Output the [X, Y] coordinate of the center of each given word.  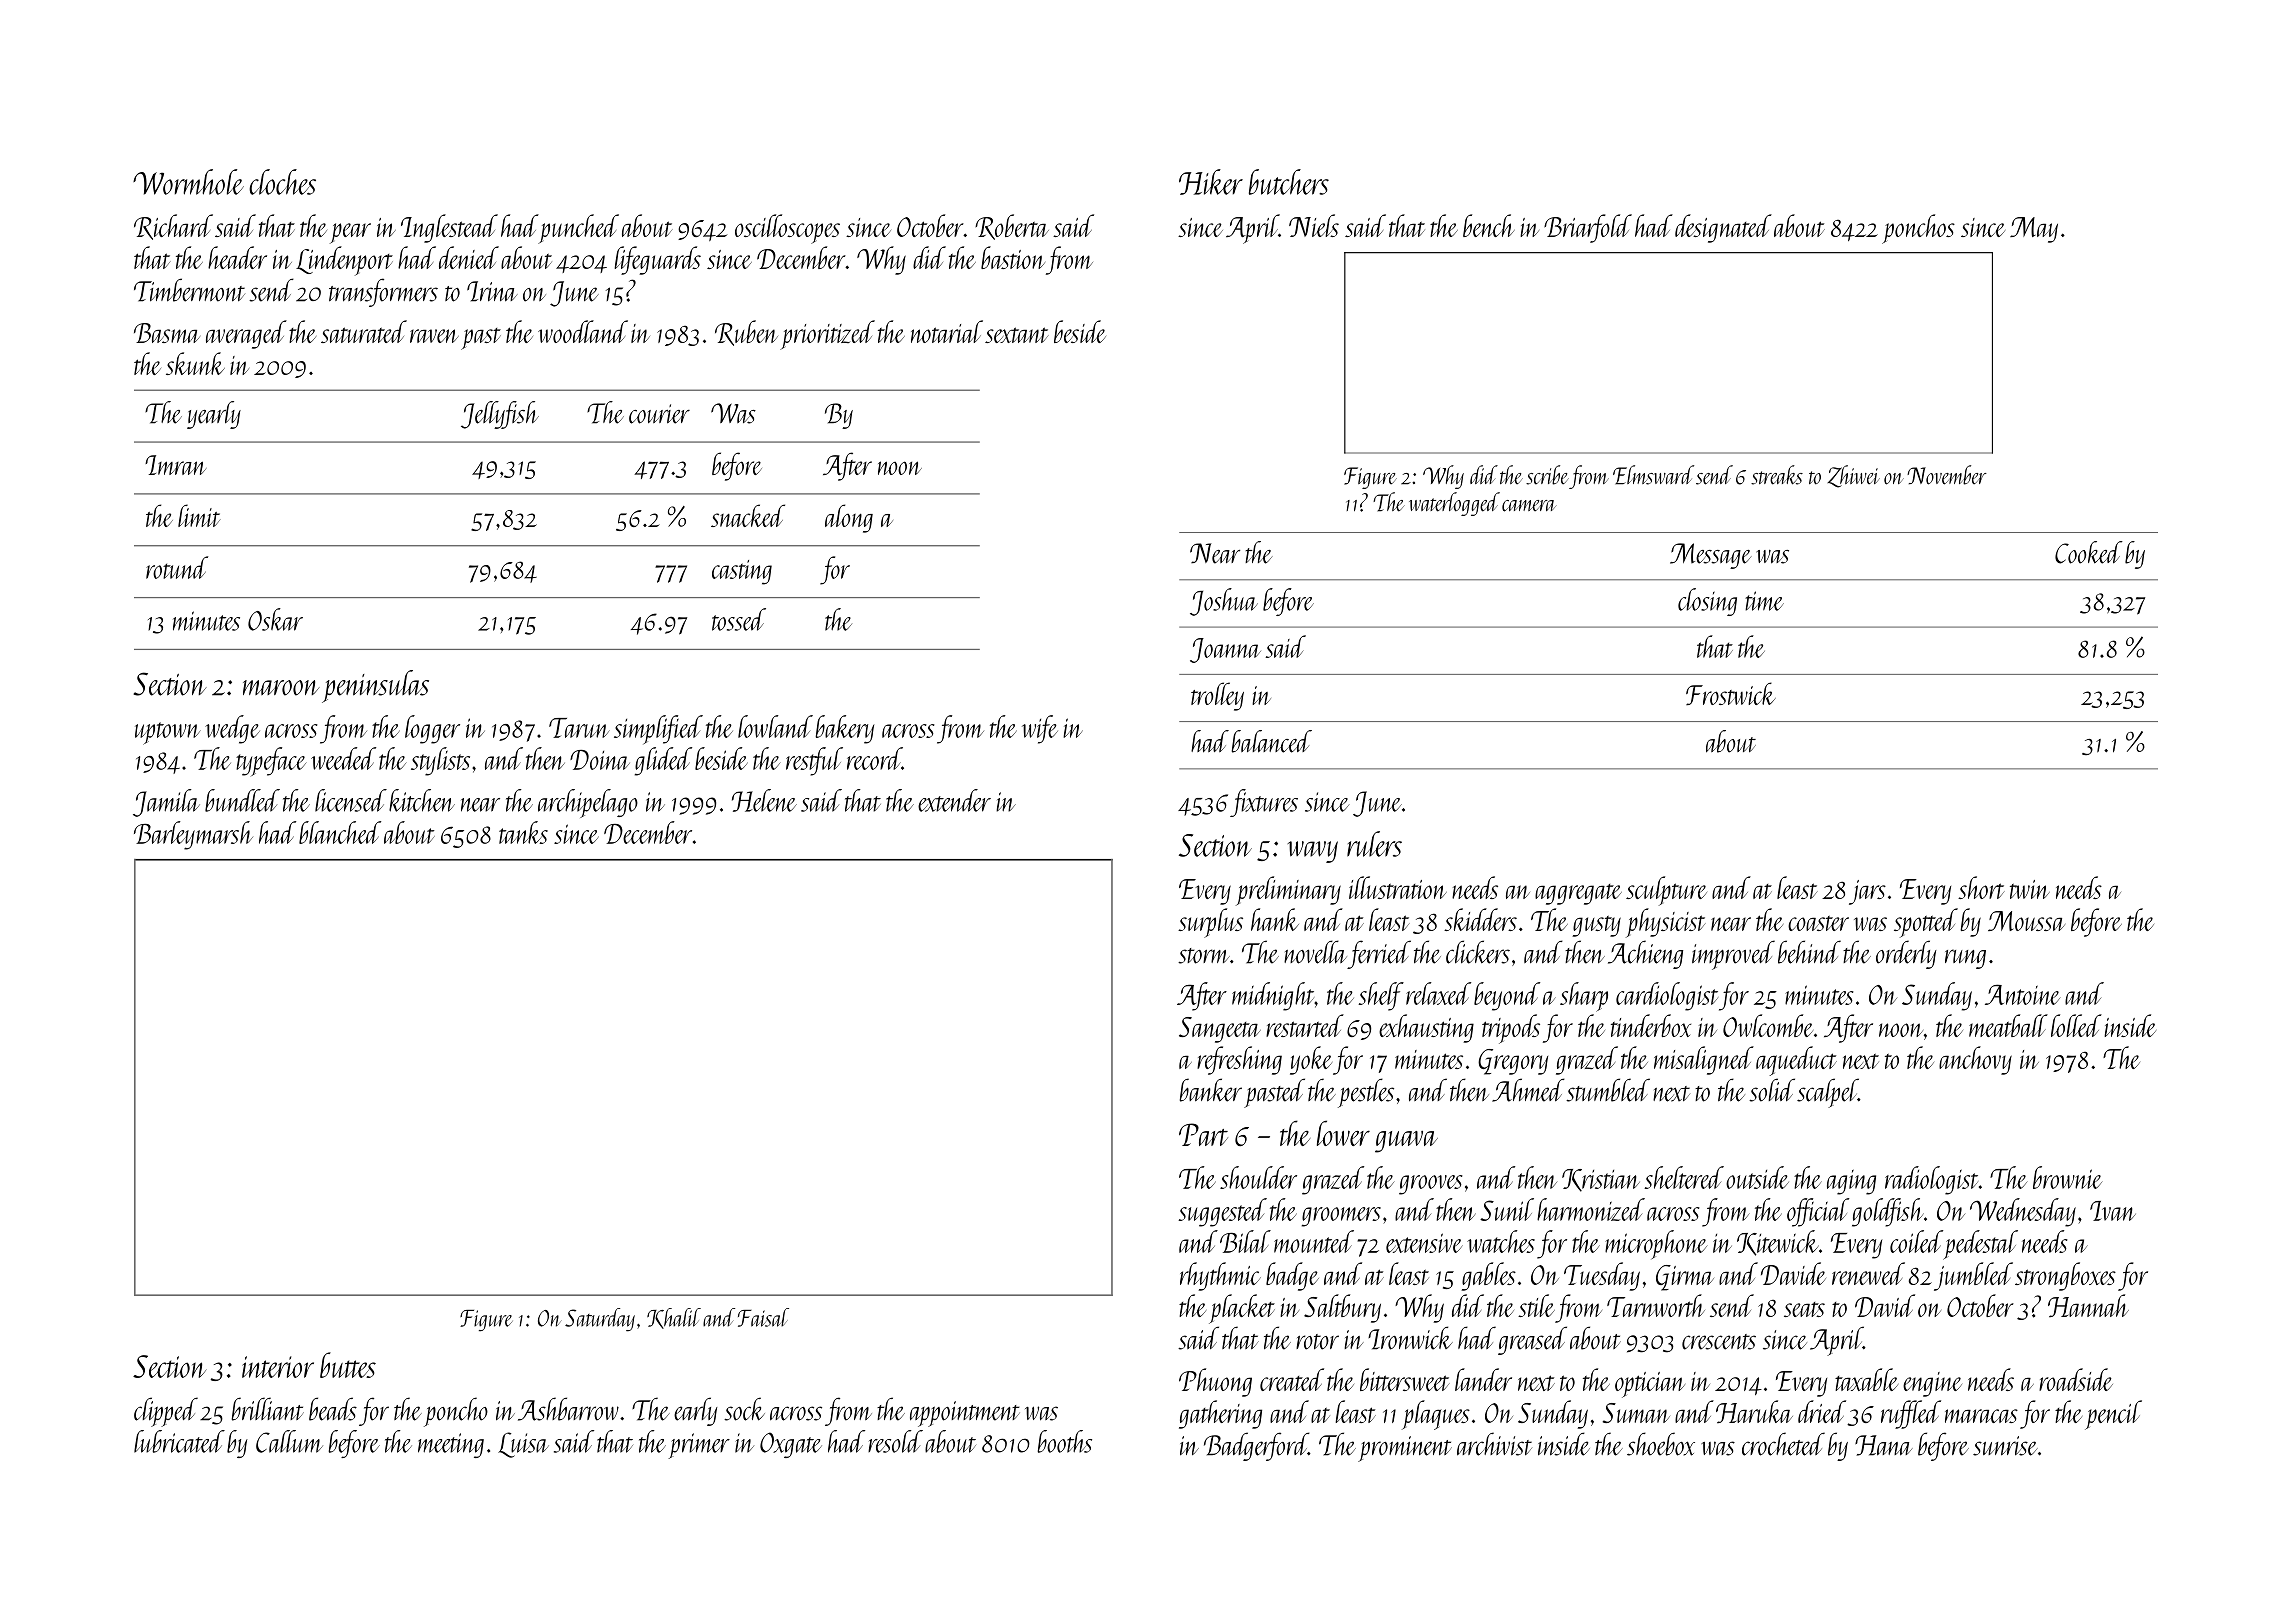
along [849, 518]
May [2034, 230]
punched [578, 229]
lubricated [179, 1441]
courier [659, 414]
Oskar [275, 619]
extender [954, 800]
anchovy [1975, 1060]
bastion [1013, 257]
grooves [1431, 1185]
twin [2030, 889]
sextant [1017, 335]
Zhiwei [1853, 476]
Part [1203, 1134]
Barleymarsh [193, 835]
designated [1723, 228]
